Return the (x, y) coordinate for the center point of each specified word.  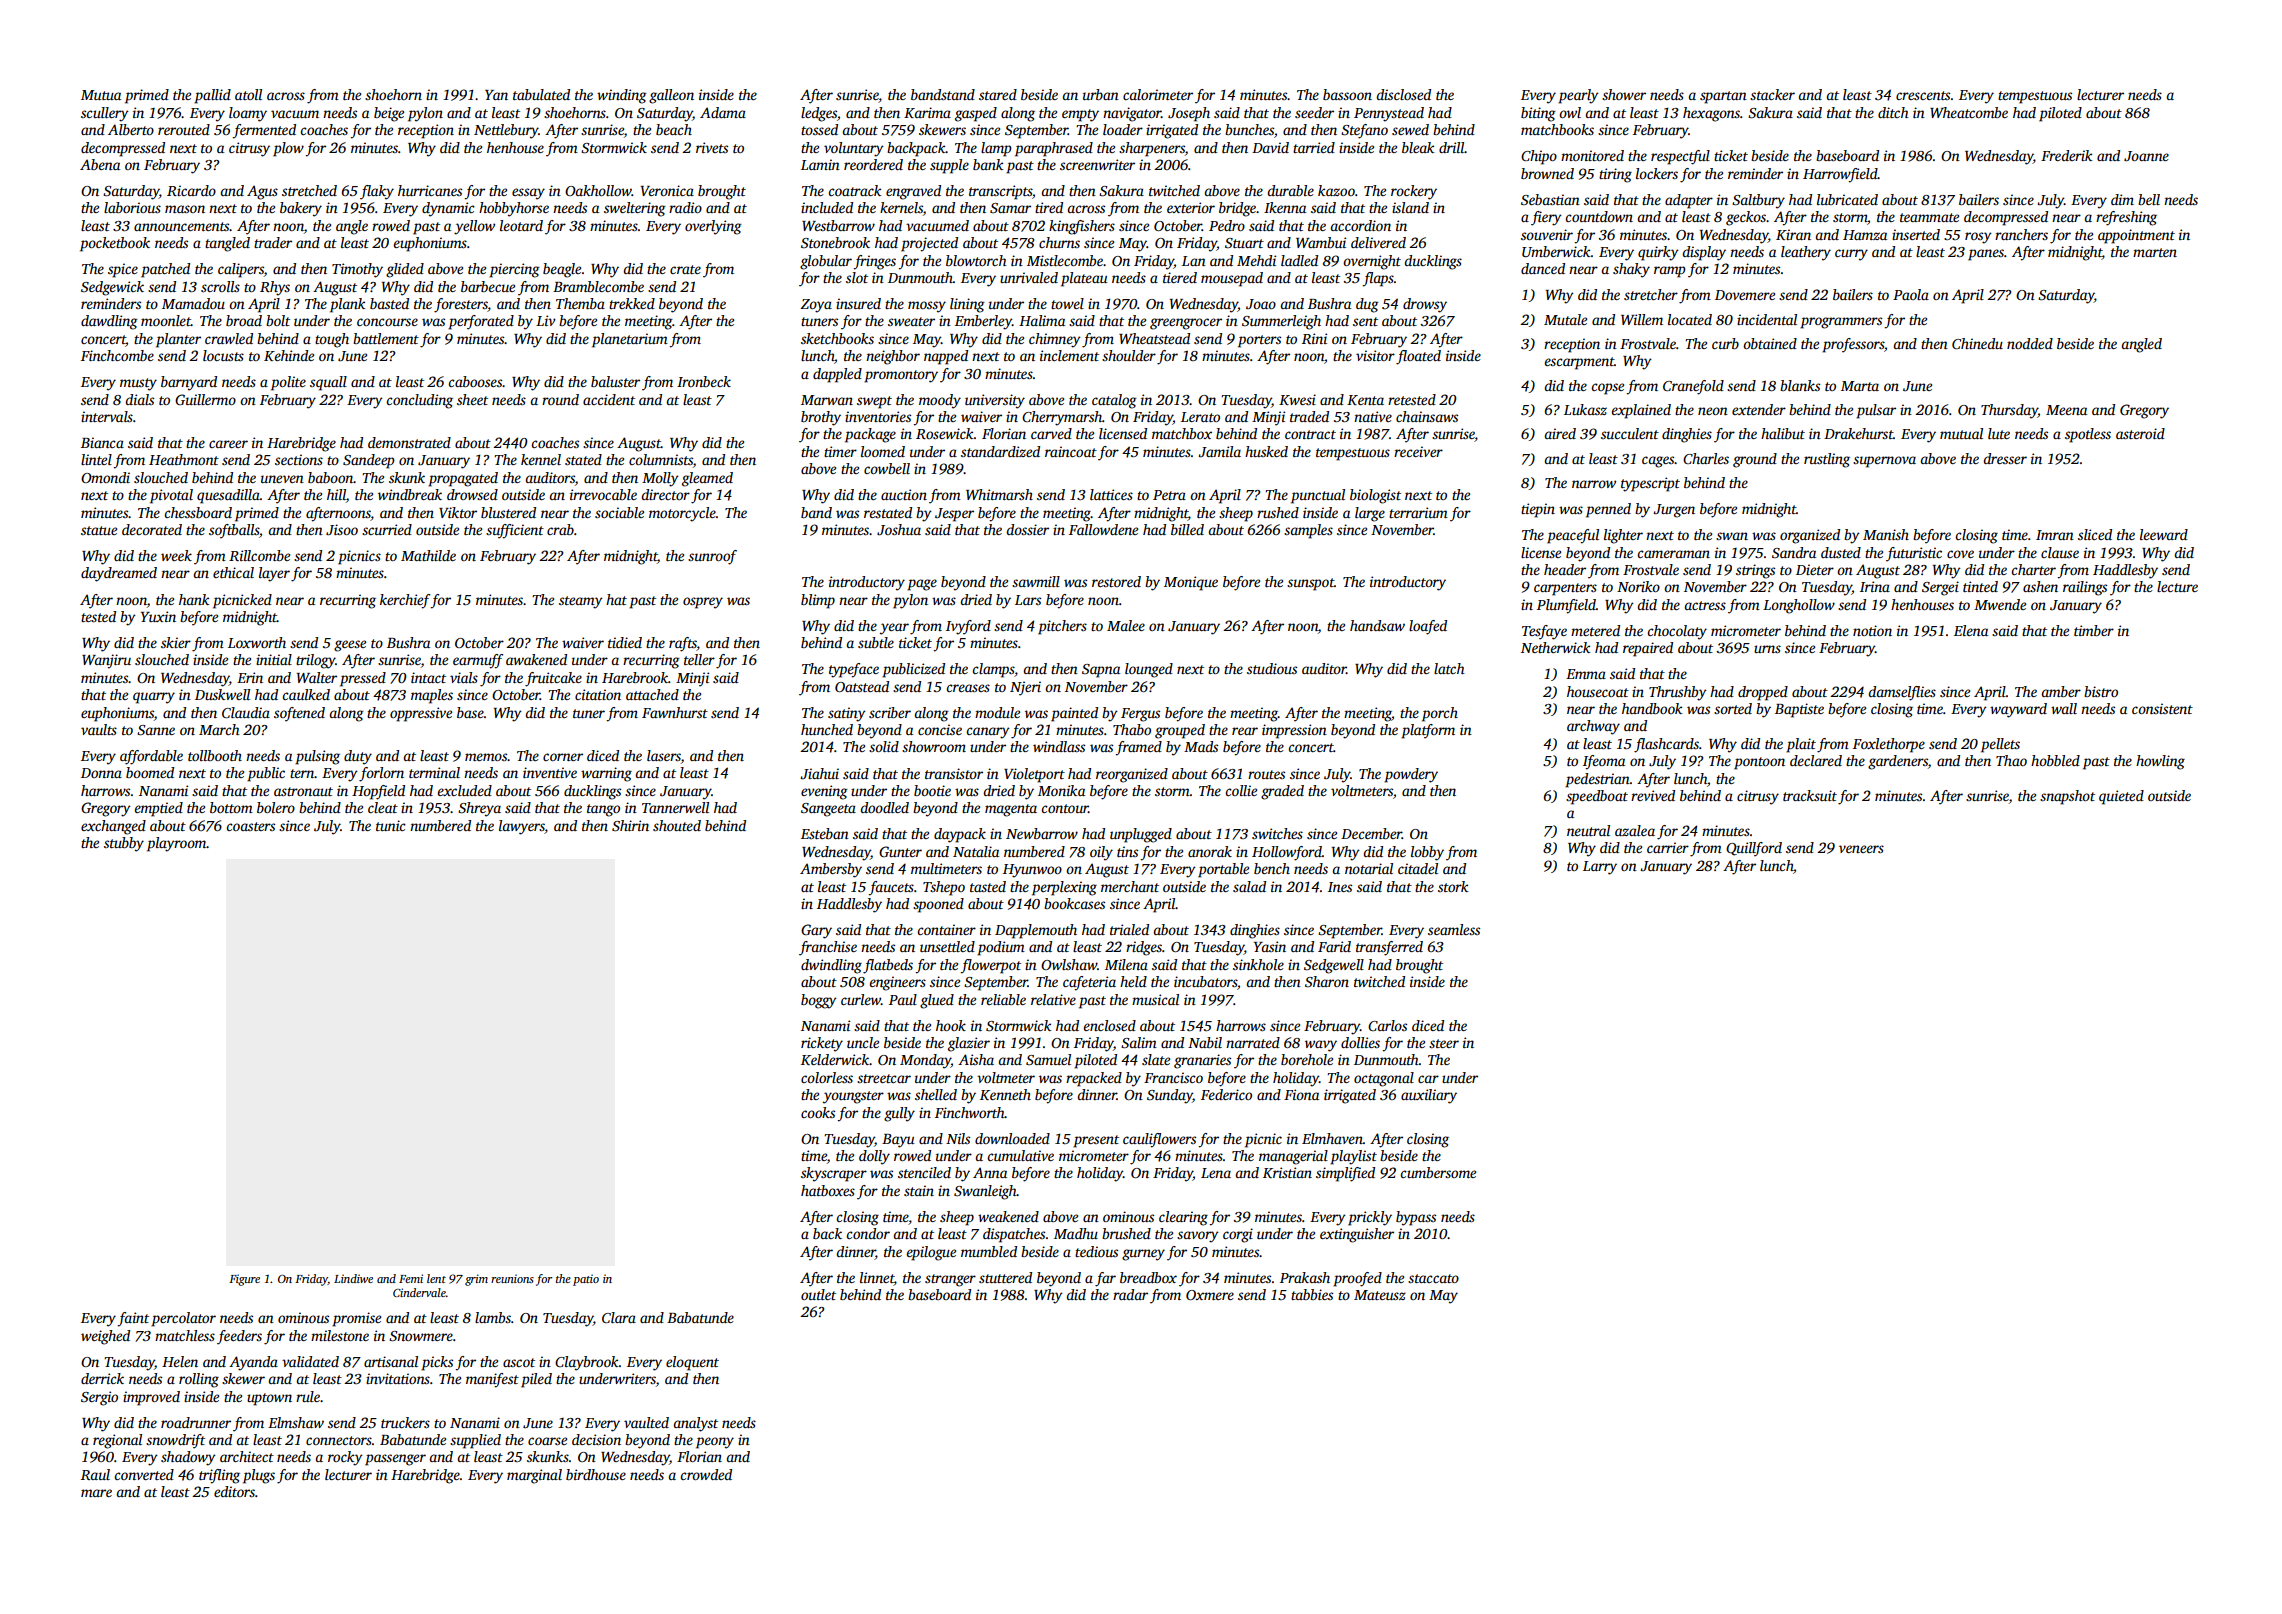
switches (1277, 833)
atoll (248, 94)
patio (586, 1280)
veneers (1861, 849)
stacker (1772, 94)
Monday (925, 1061)
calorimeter (1158, 94)
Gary (816, 931)
